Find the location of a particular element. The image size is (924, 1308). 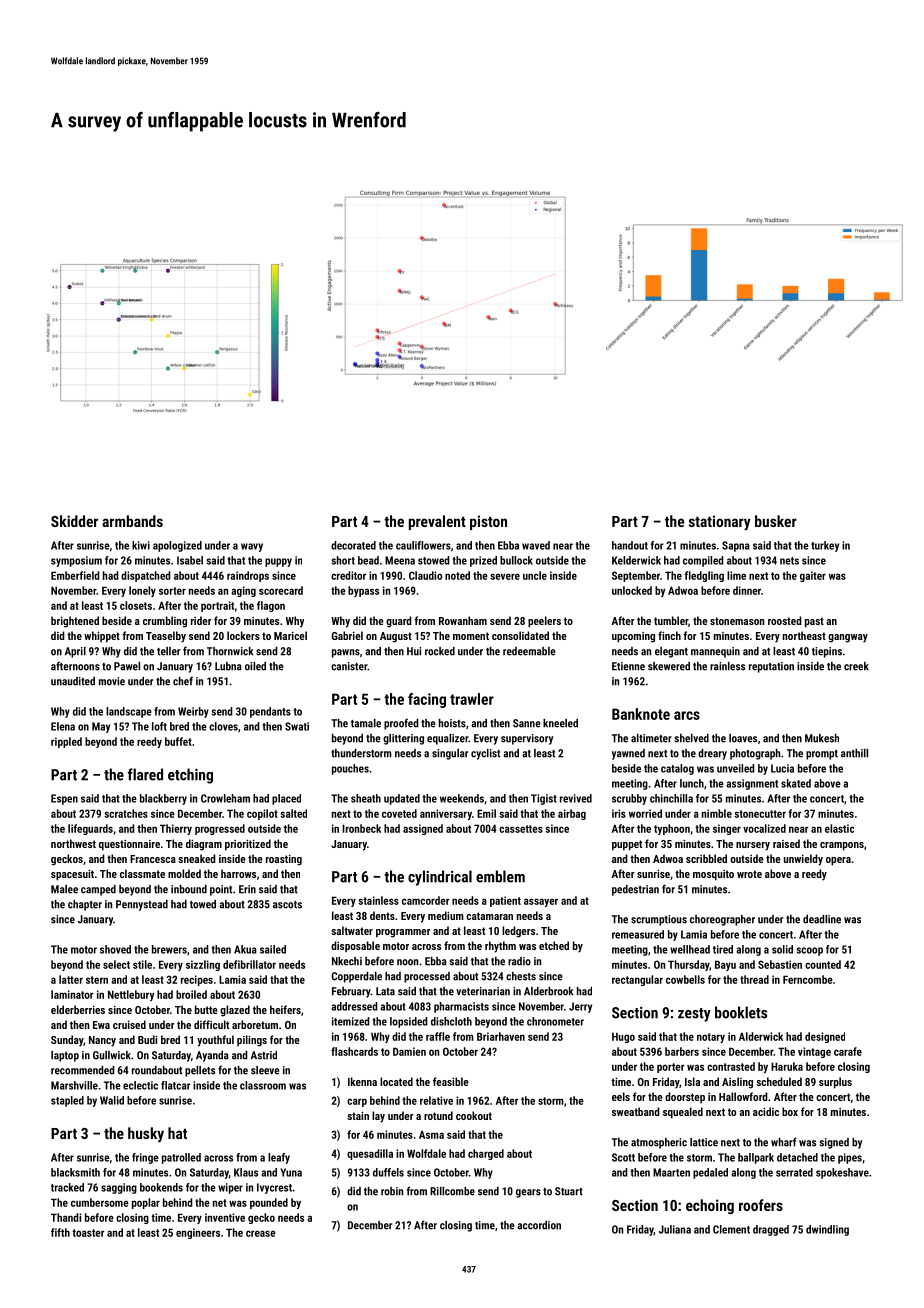

skewered is located at coordinates (669, 666).
